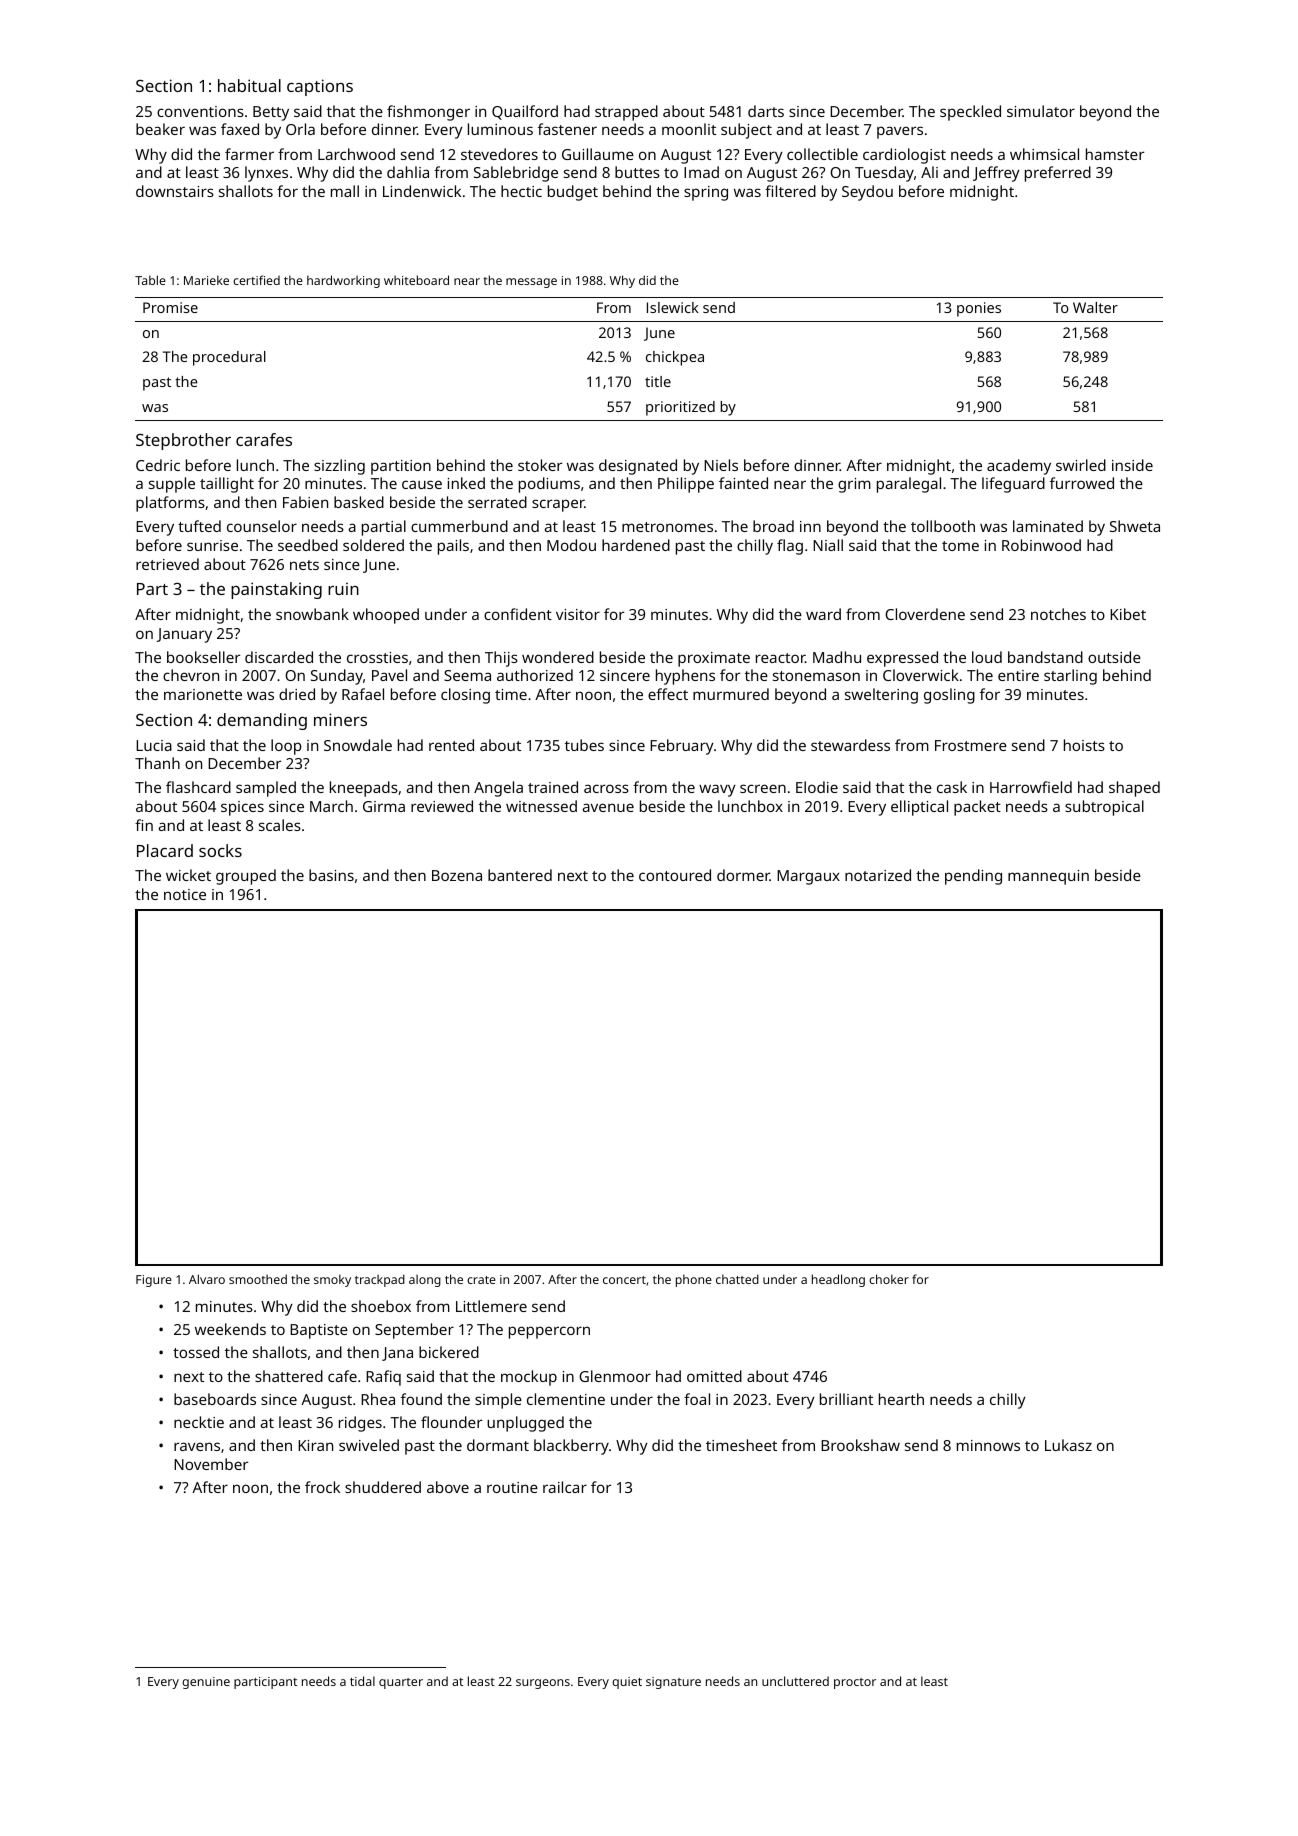 This screenshot has width=1298, height=1836. Describe the element at coordinates (979, 309) in the screenshot. I see `ponies` at that location.
